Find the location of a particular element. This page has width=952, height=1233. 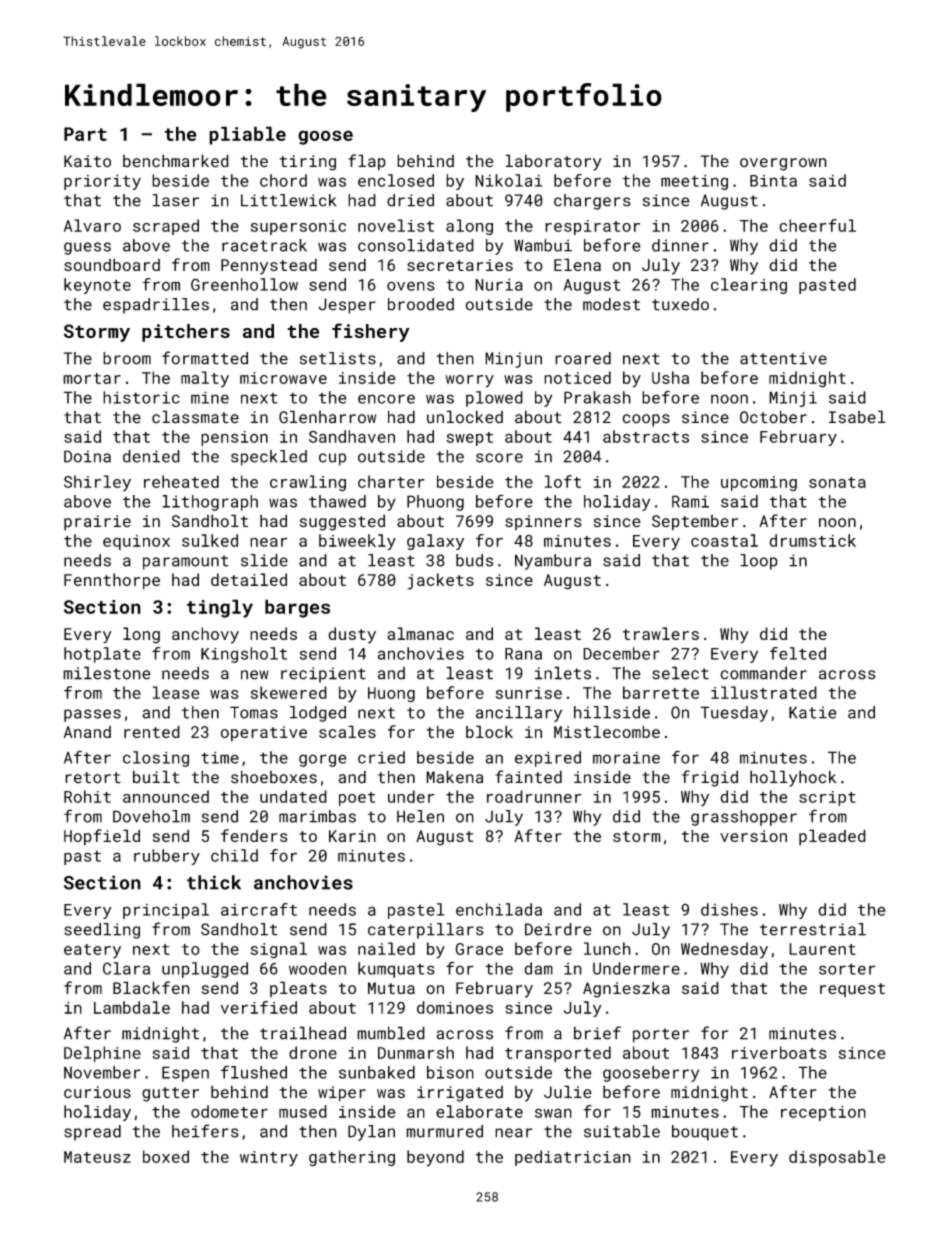

scales is located at coordinates (347, 731).
